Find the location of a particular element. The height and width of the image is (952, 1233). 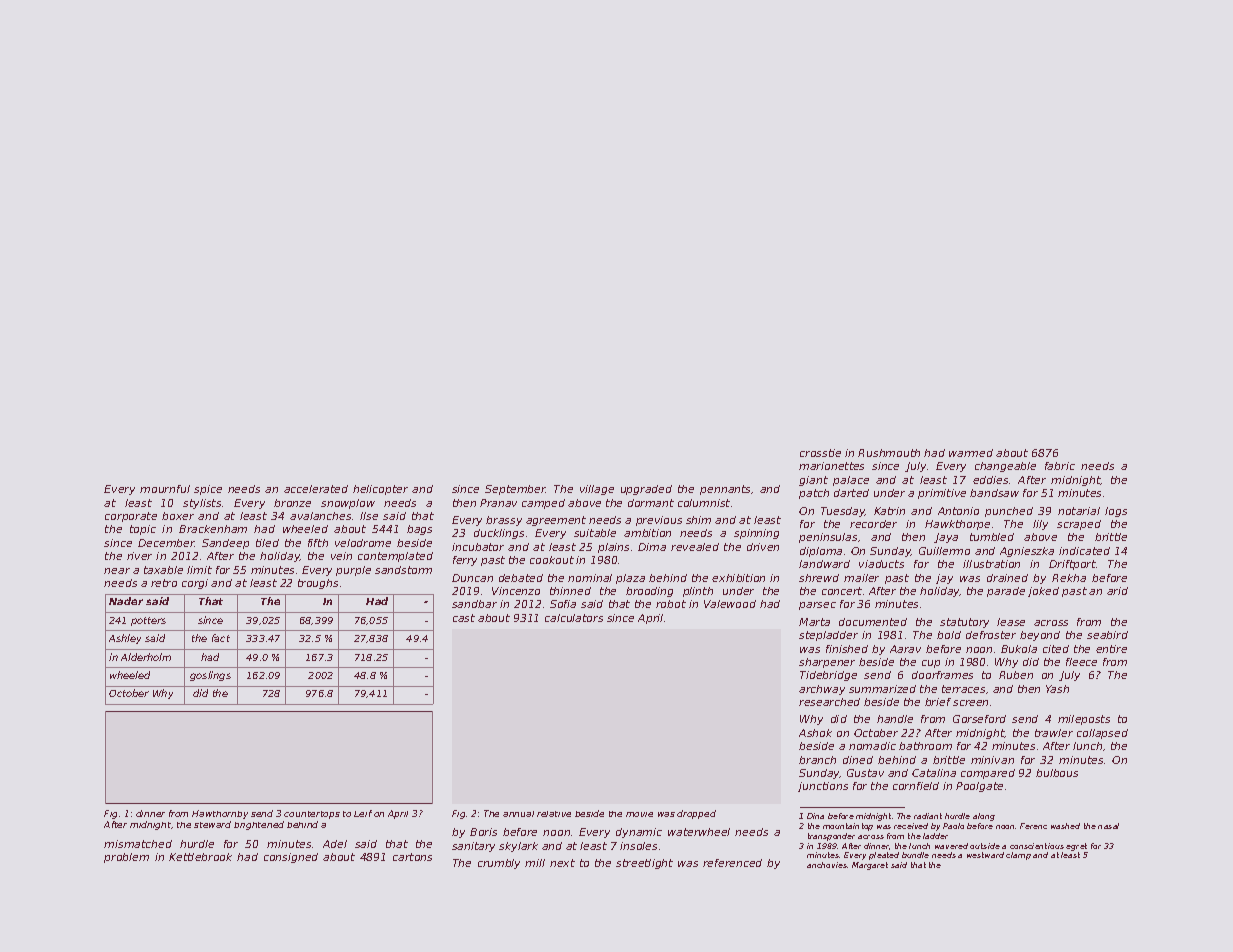

annual is located at coordinates (518, 814).
